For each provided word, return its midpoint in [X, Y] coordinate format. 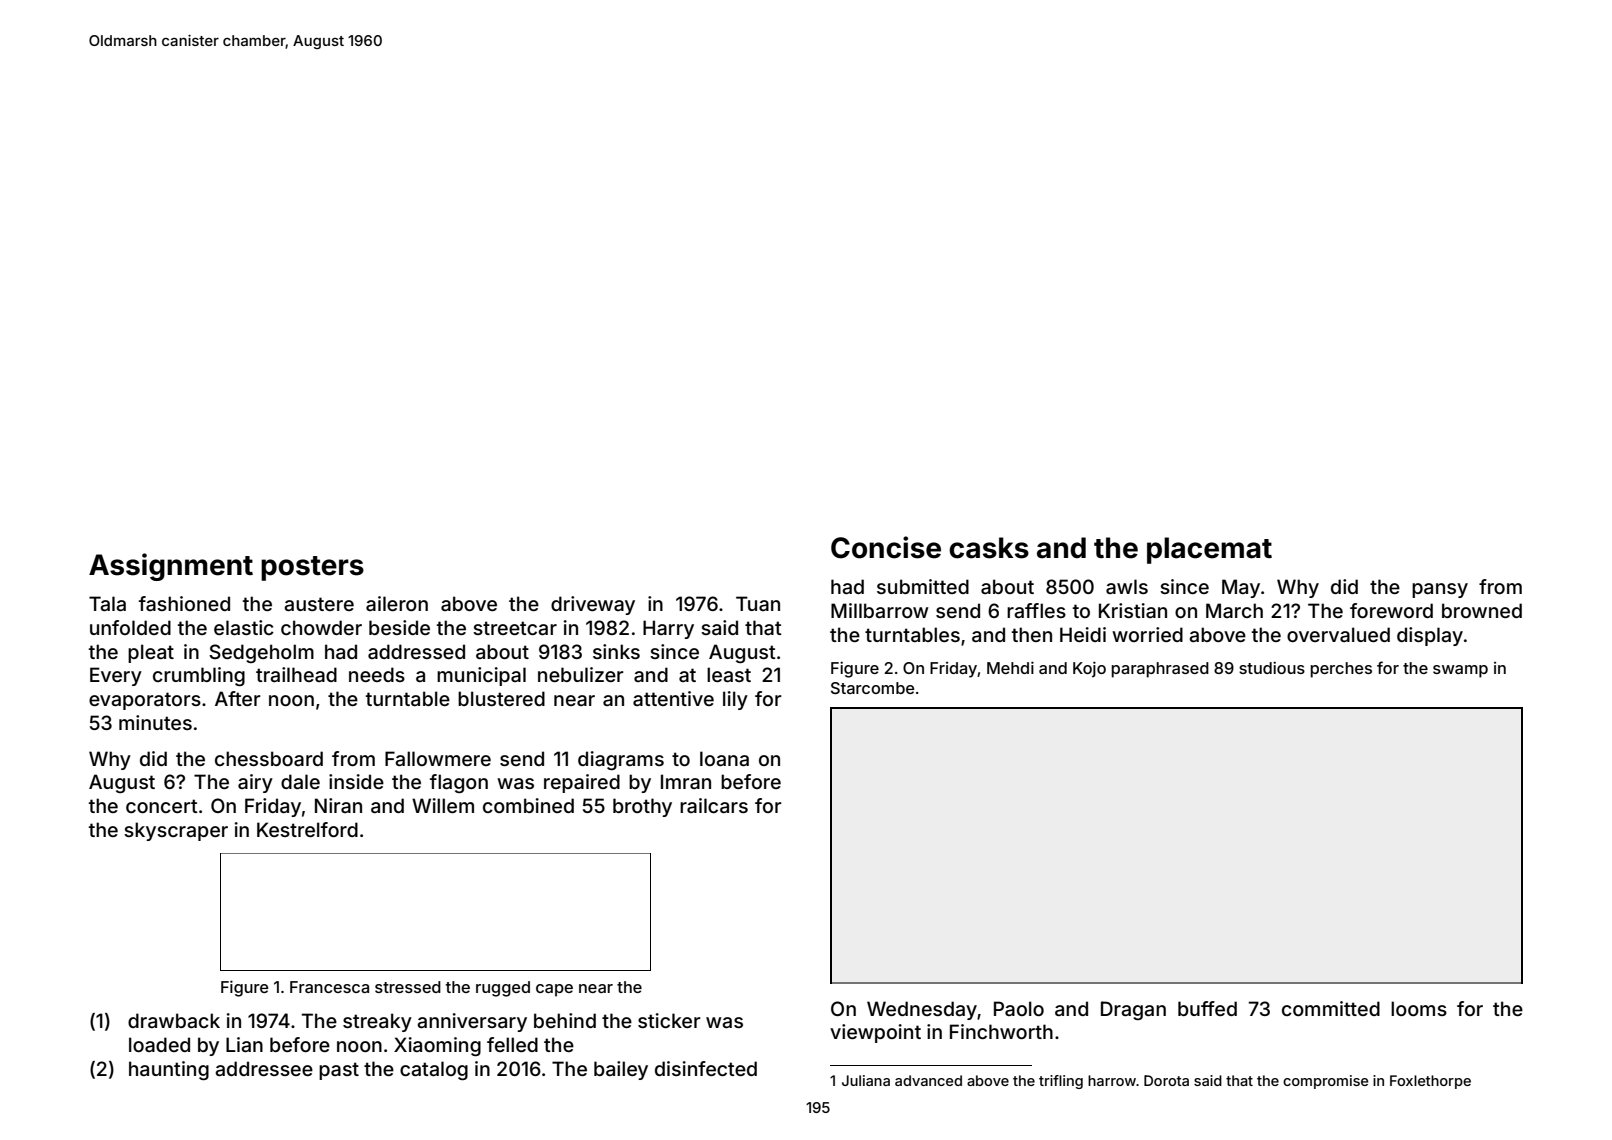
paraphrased [1160, 670]
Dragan [1133, 1010]
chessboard [269, 758]
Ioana [724, 758]
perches [1341, 670]
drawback [174, 1020]
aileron [397, 603]
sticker [669, 1020]
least [729, 674]
